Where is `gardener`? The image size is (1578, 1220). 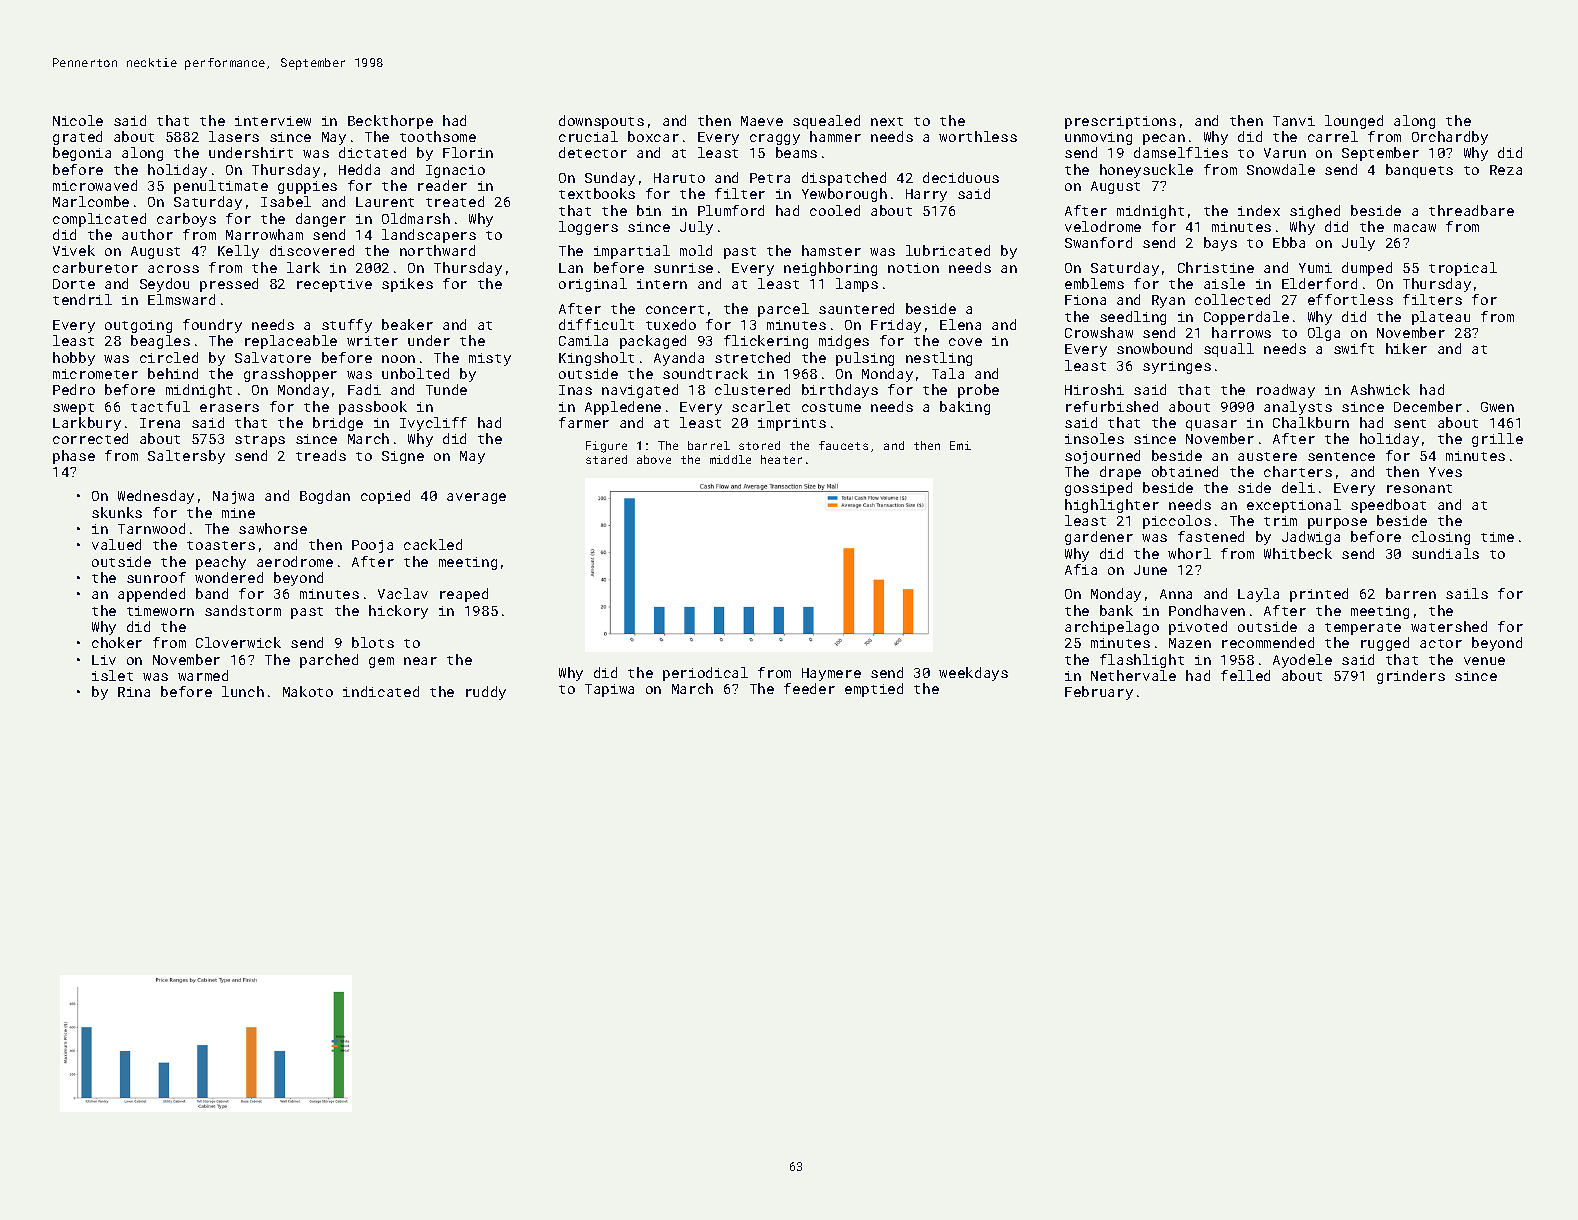
gardener is located at coordinates (1099, 538).
